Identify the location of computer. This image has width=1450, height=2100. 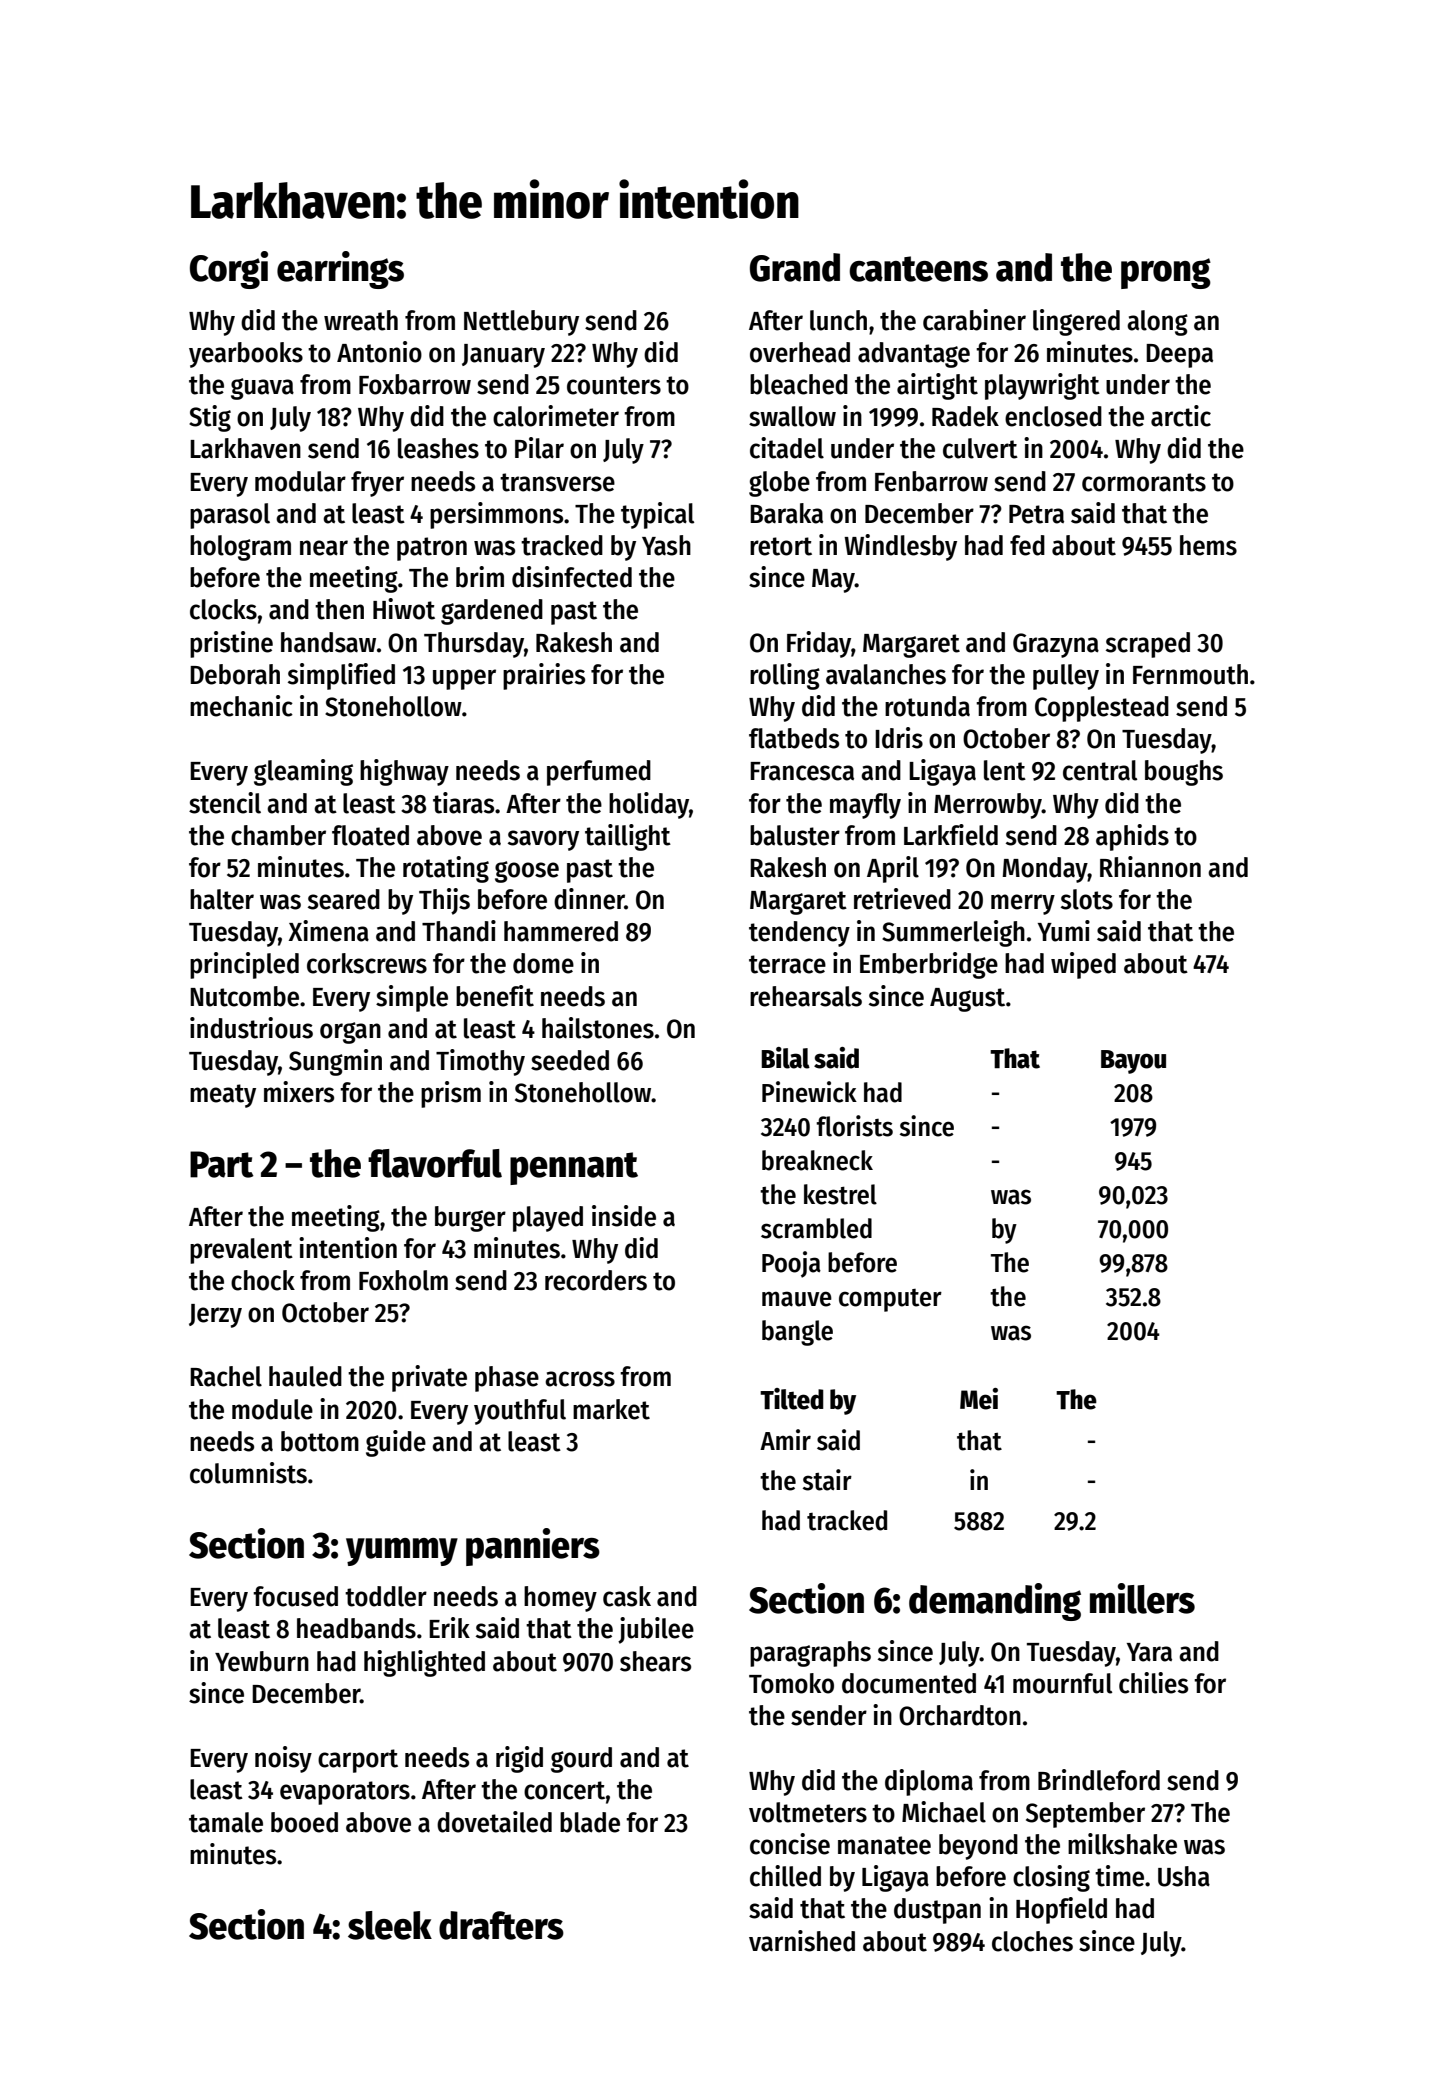
(890, 1300).
